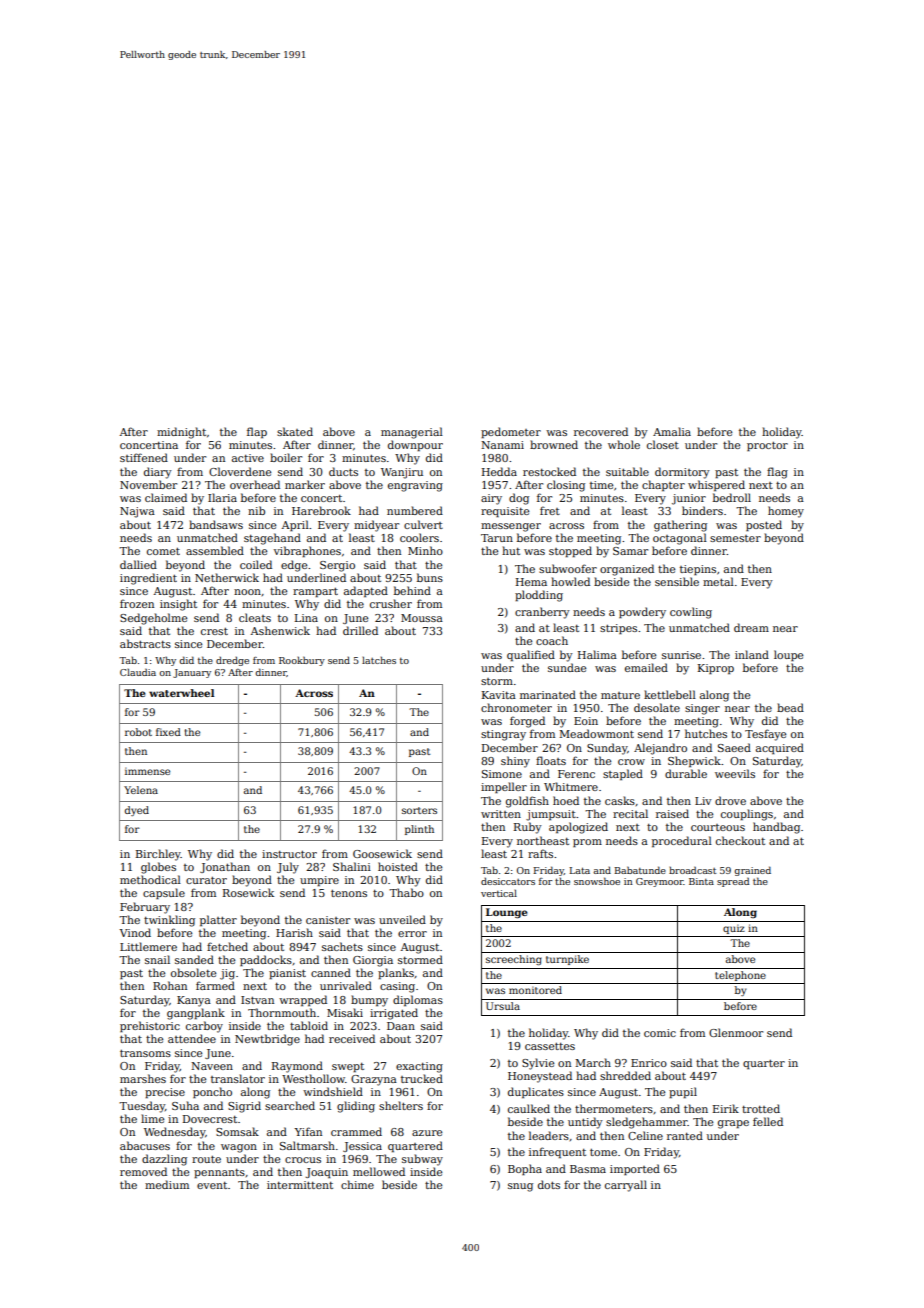 The height and width of the image is (1308, 924). Describe the element at coordinates (212, 1185) in the image. I see `event` at that location.
